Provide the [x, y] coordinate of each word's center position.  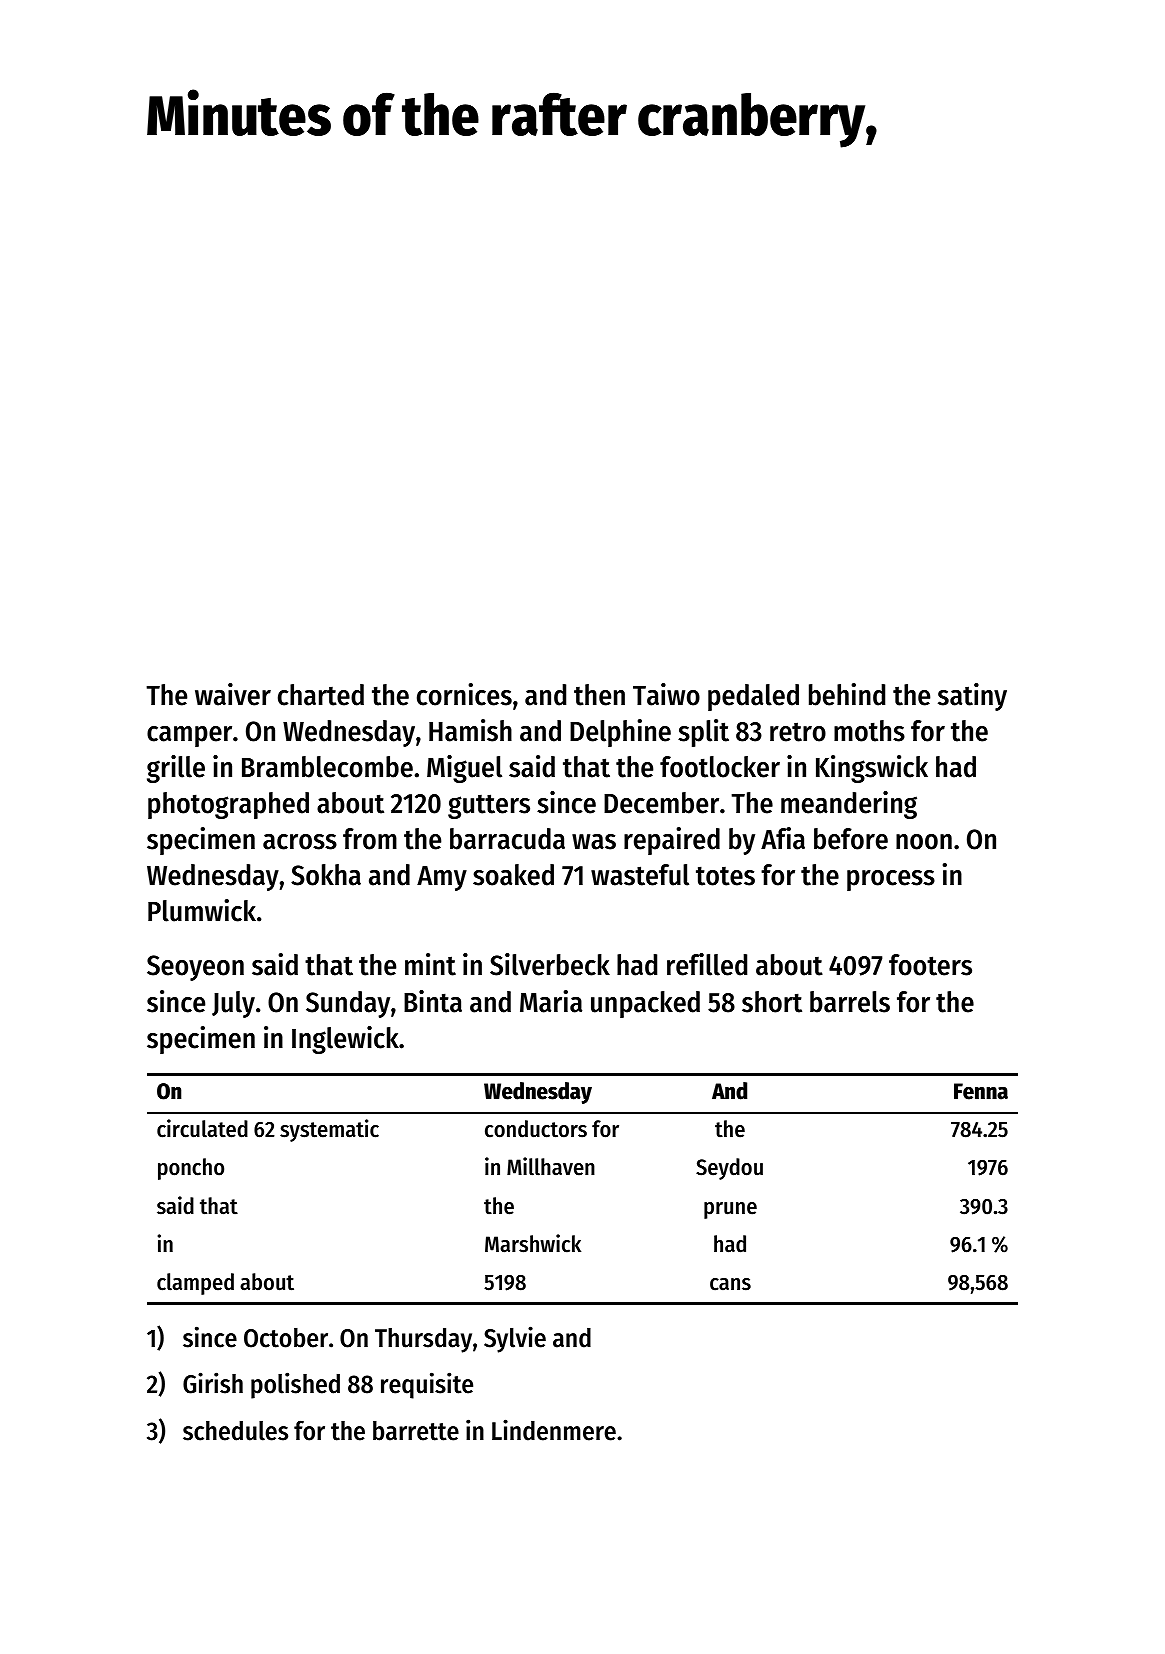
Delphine [620, 733]
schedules [235, 1431]
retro [798, 732]
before [851, 839]
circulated [202, 1128]
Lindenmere [554, 1430]
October [286, 1338]
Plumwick [202, 910]
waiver [233, 694]
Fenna [981, 1091]
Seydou [729, 1169]
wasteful [640, 875]
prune [730, 1210]
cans [730, 1284]
